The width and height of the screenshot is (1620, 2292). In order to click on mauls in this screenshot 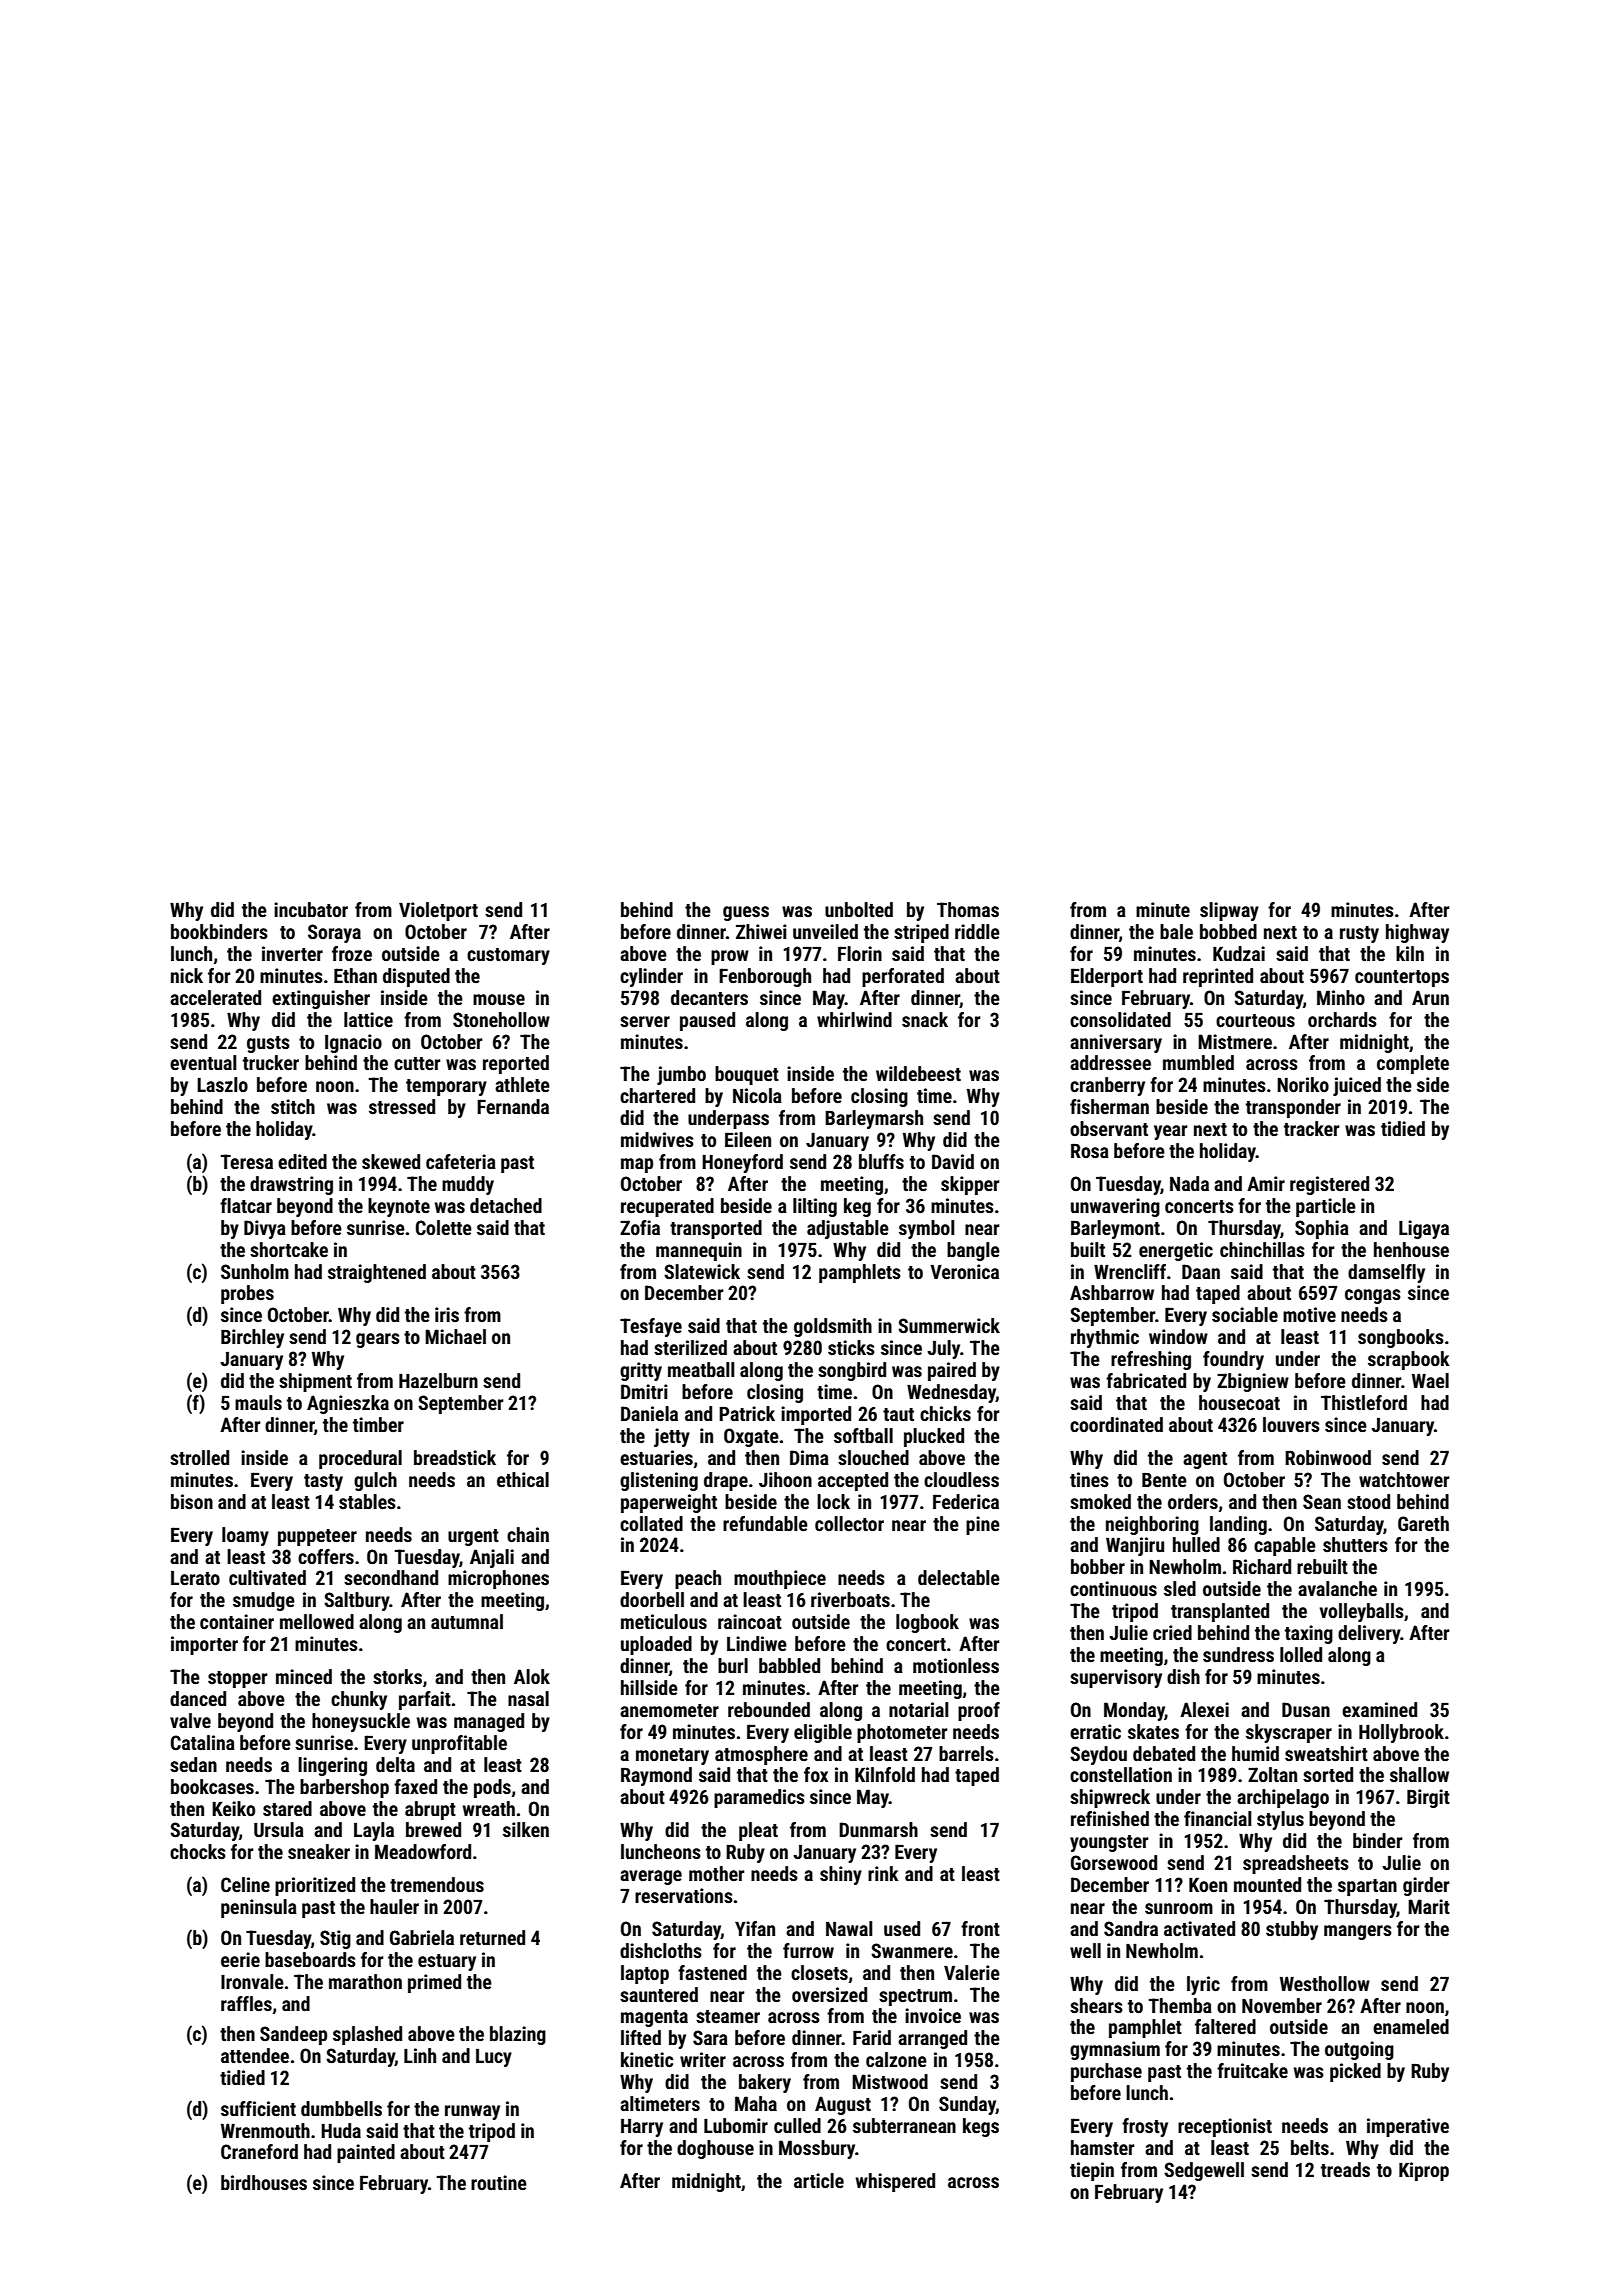, I will do `click(258, 1402)`.
